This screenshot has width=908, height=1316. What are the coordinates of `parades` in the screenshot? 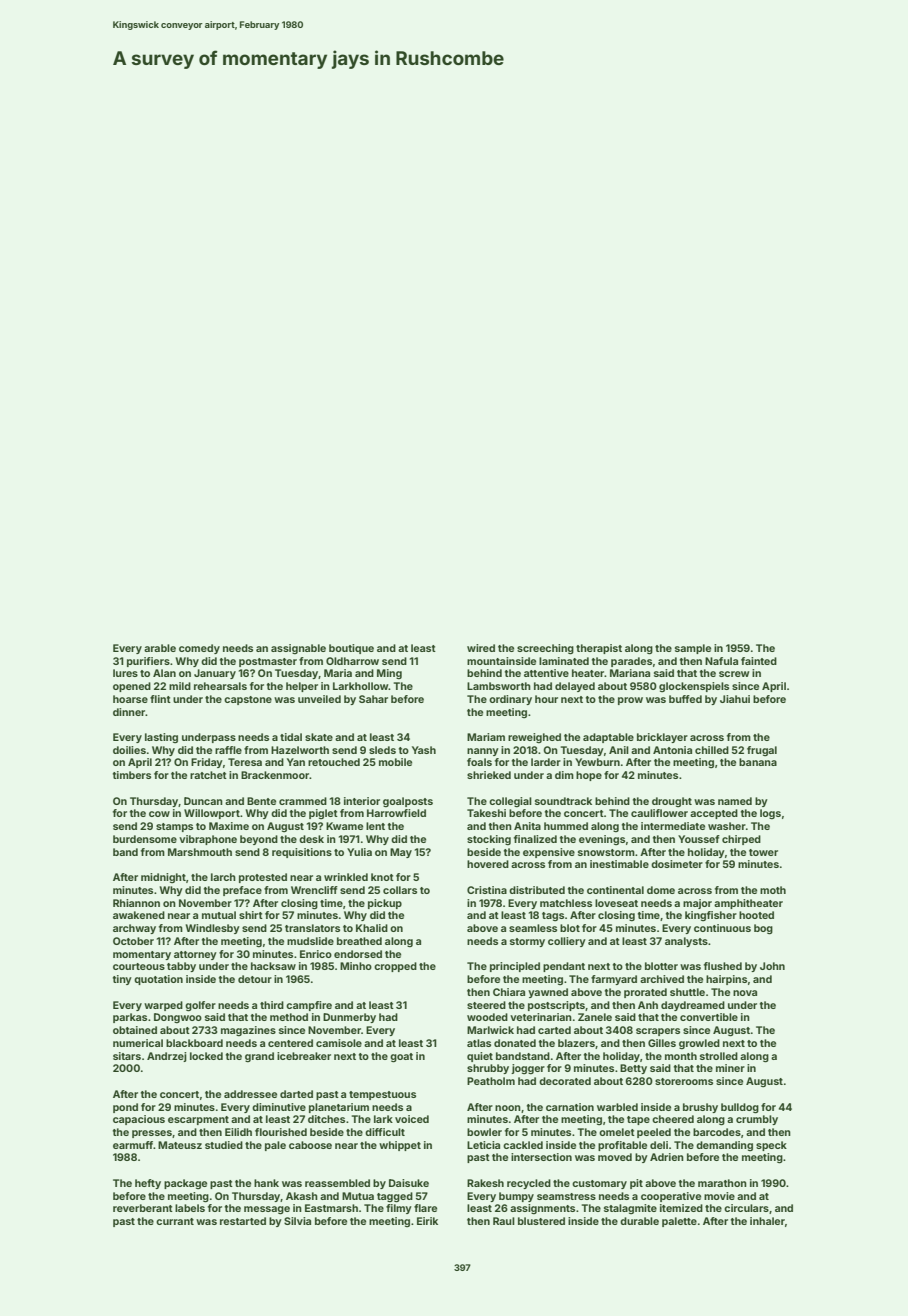 It's located at (631, 662).
